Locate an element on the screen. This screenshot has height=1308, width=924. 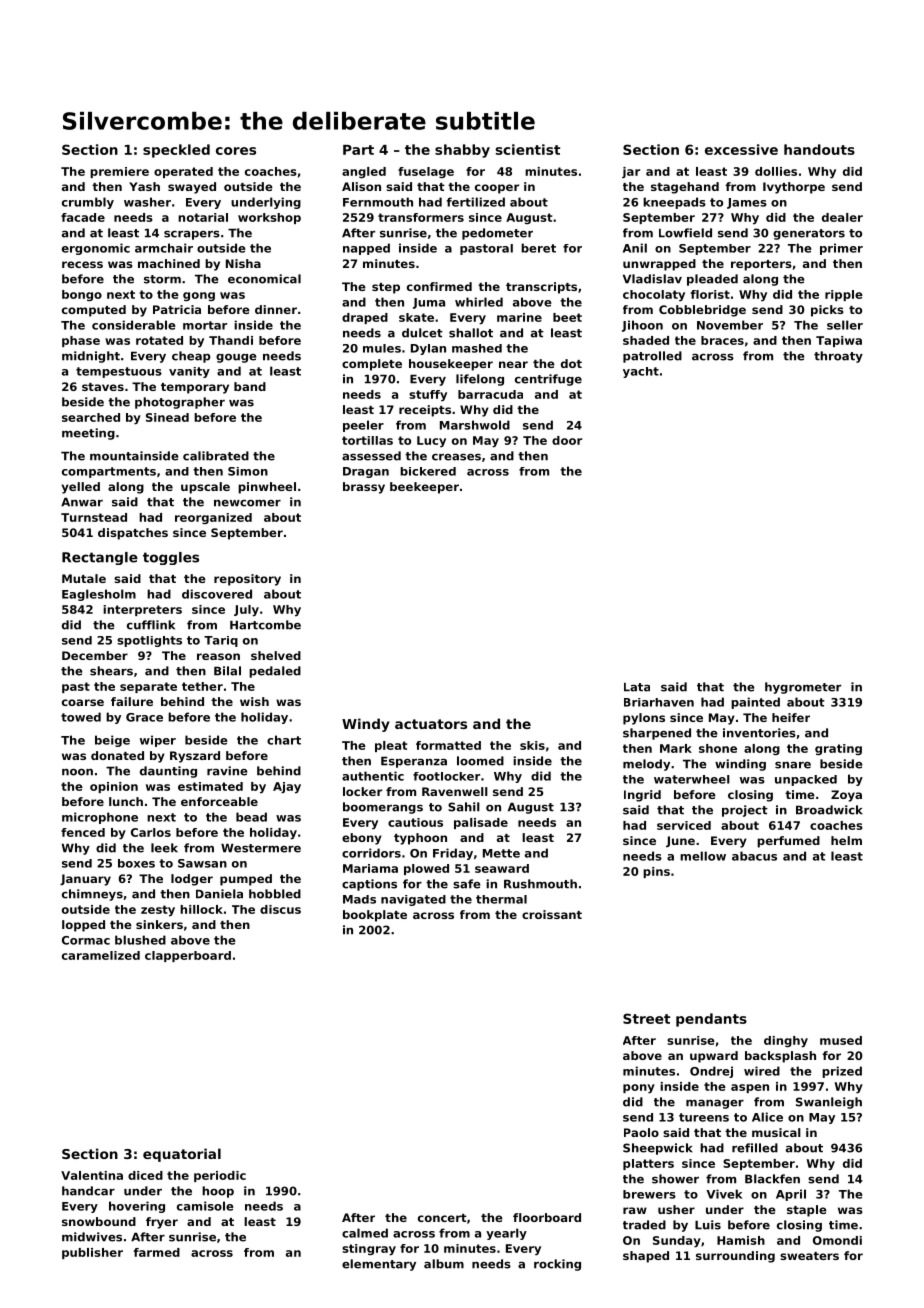
farmed is located at coordinates (157, 1252).
